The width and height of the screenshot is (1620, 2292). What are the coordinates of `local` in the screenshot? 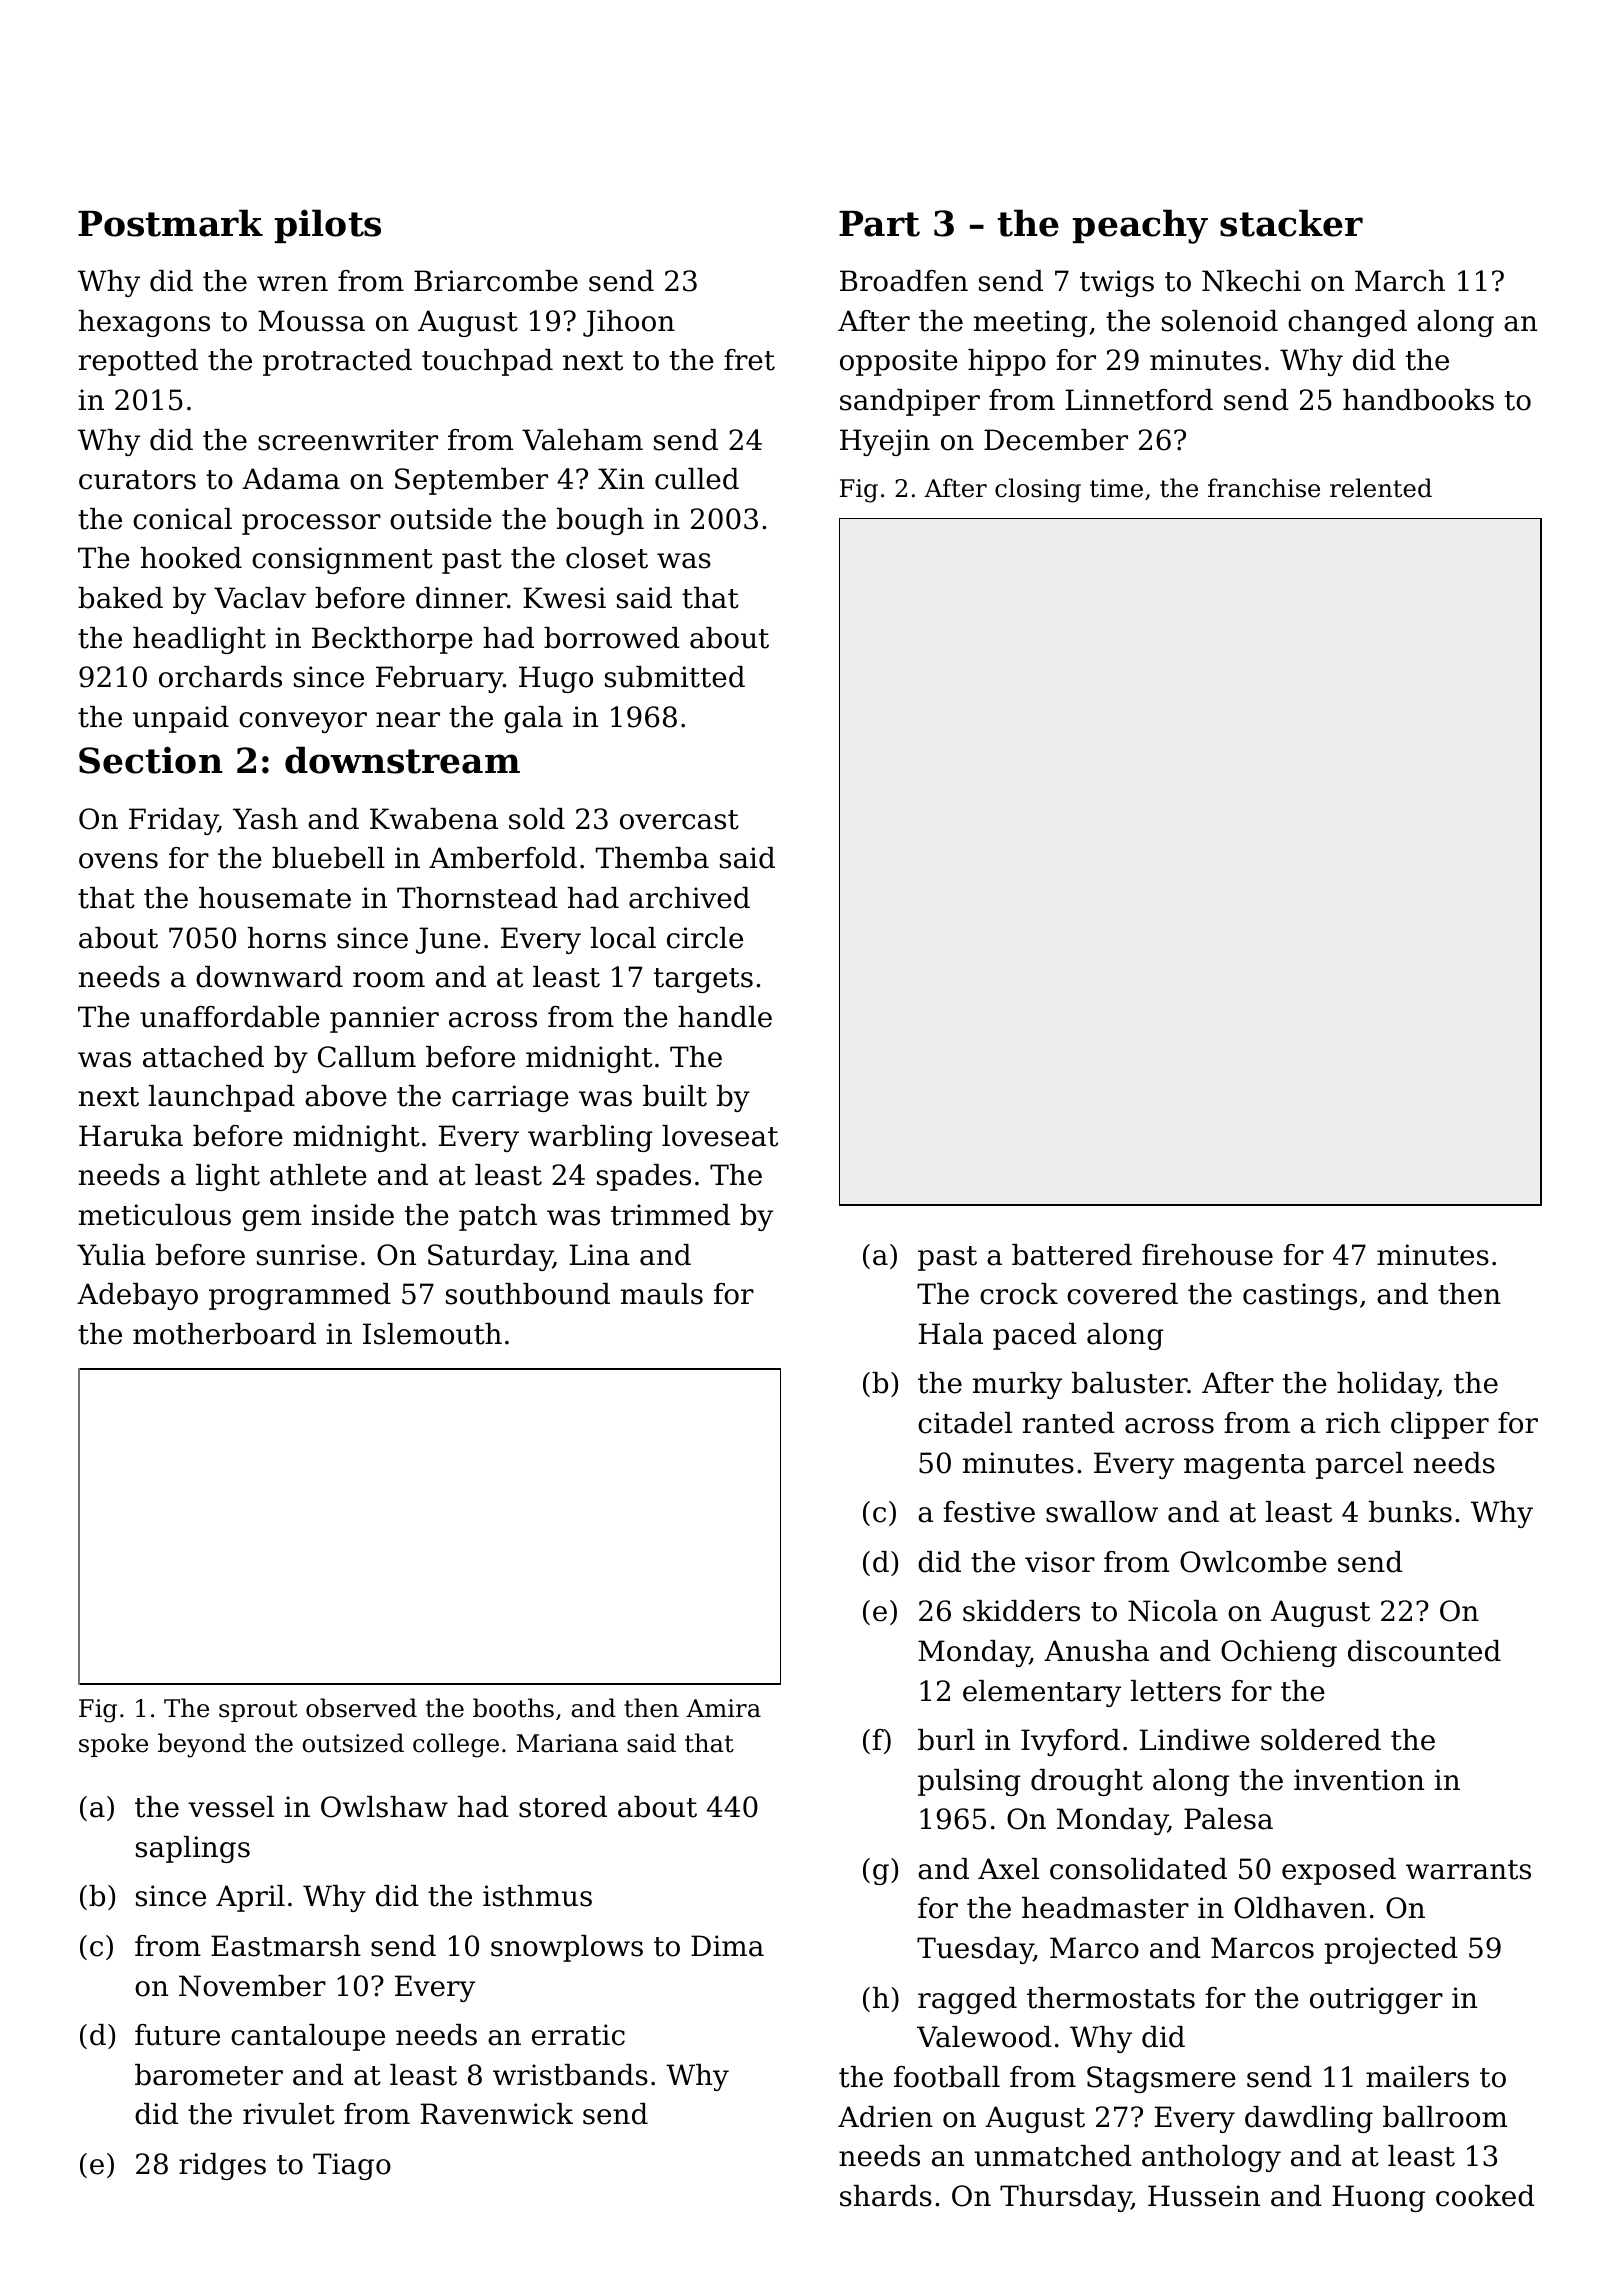 It's located at (623, 938).
